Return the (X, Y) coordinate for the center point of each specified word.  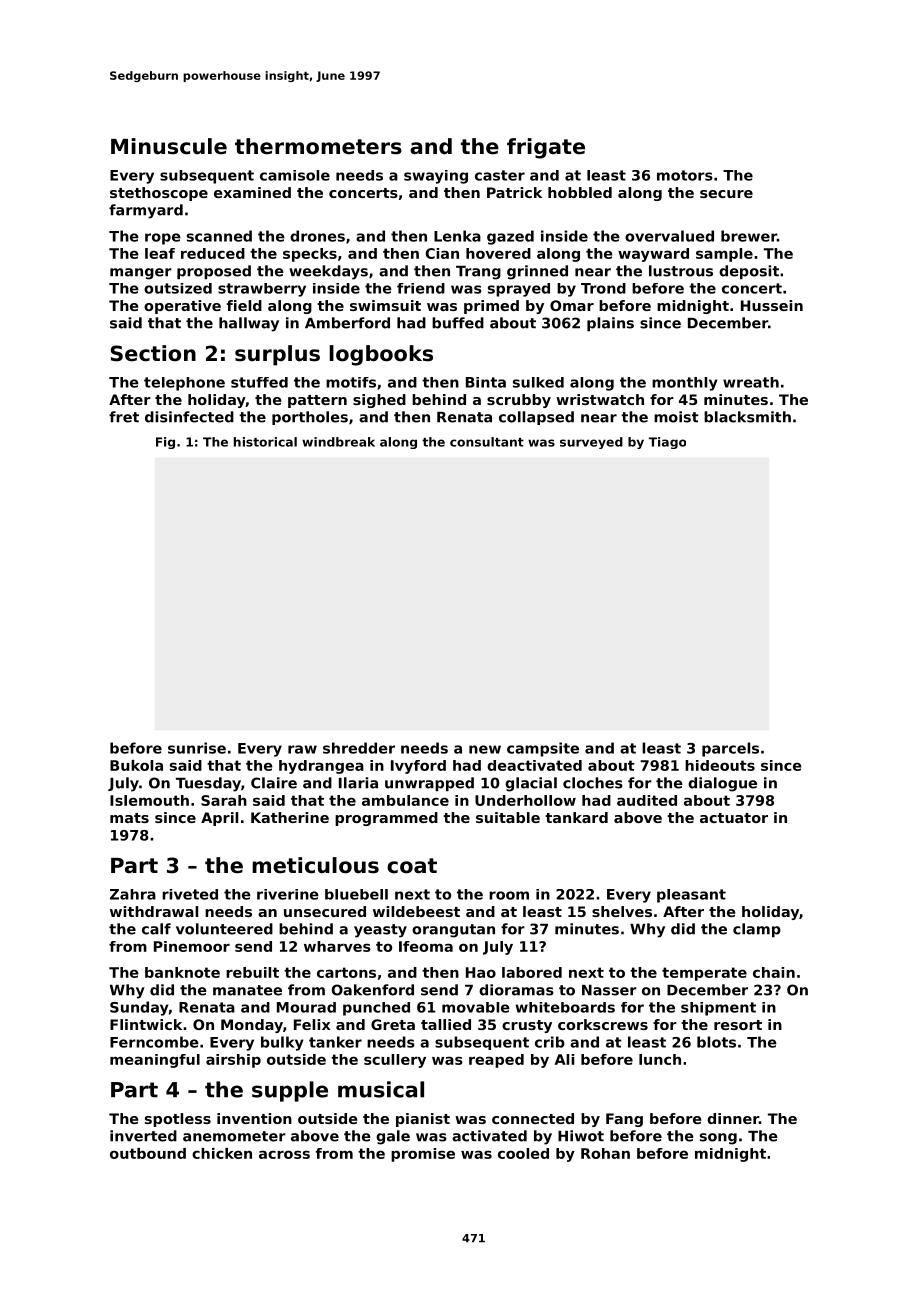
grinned (537, 272)
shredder (359, 748)
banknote (182, 972)
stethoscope (159, 194)
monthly (685, 384)
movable (476, 1007)
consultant (487, 442)
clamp (757, 930)
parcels (730, 749)
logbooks (381, 355)
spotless (178, 1120)
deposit (749, 272)
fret (124, 417)
